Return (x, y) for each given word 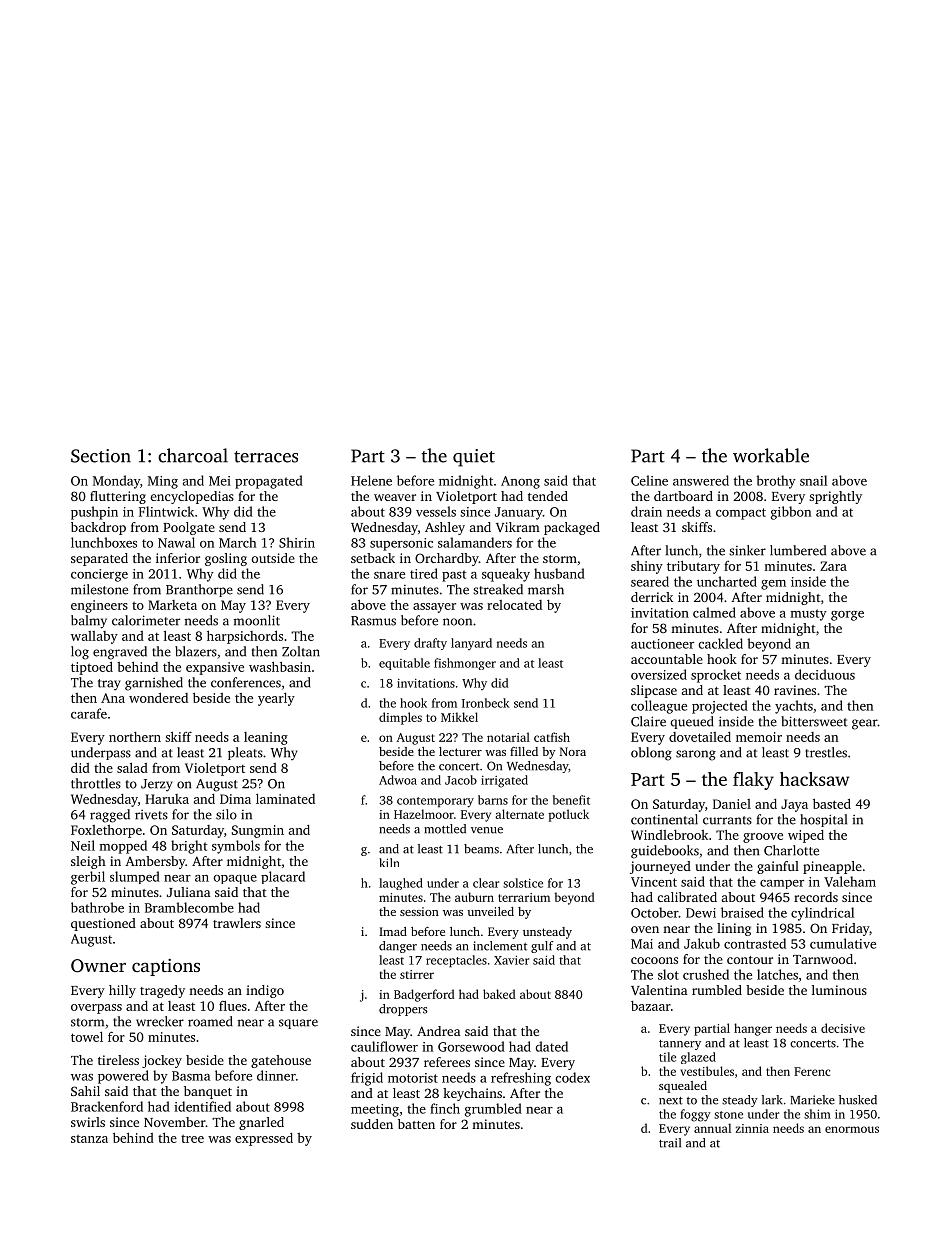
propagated (269, 482)
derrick (652, 597)
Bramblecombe (189, 907)
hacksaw (814, 779)
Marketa (172, 605)
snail (813, 480)
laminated (285, 799)
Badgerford (424, 995)
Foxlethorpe (106, 831)
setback (373, 558)
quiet (474, 458)
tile (667, 1057)
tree (192, 1139)
